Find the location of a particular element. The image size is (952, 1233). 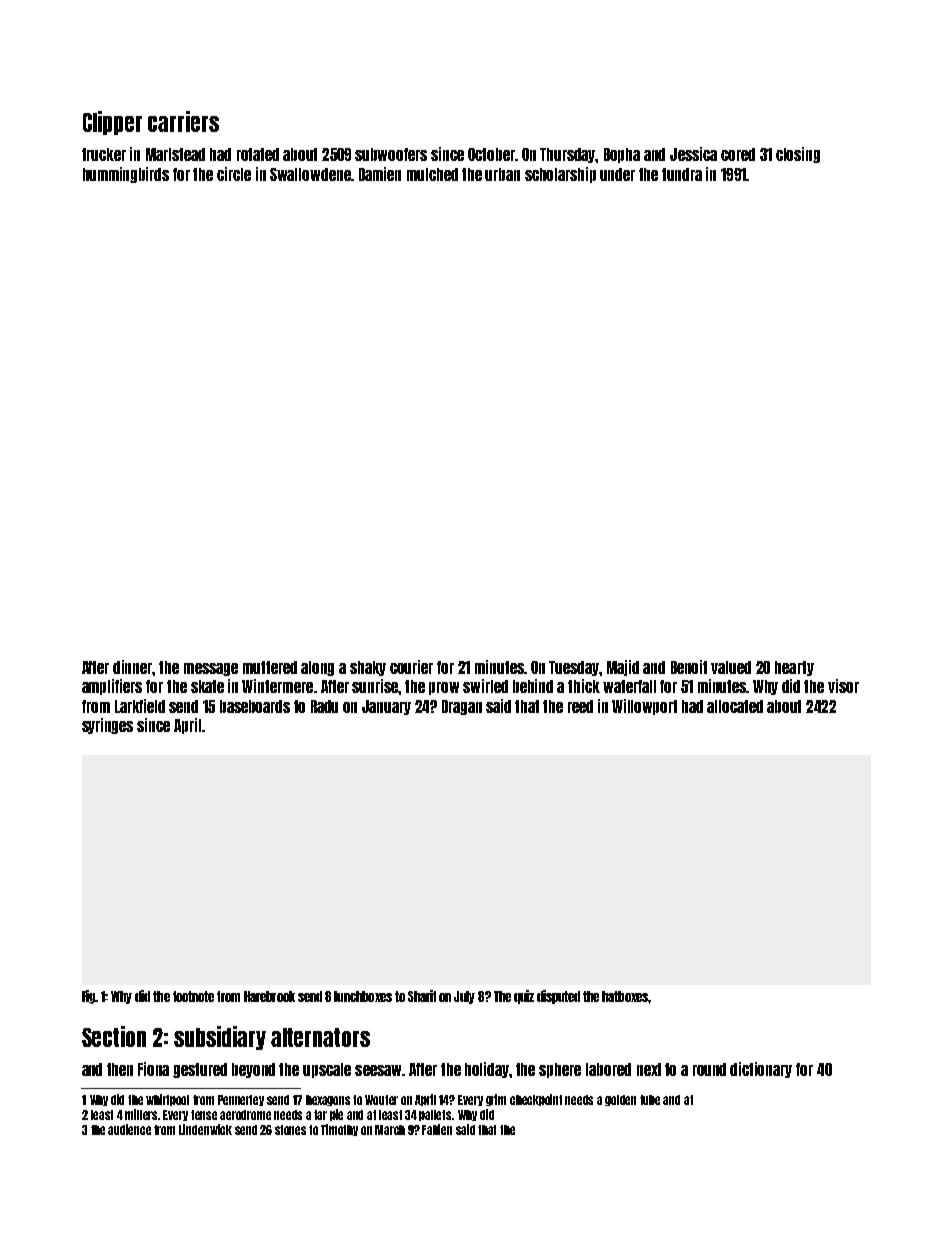

cored is located at coordinates (738, 154).
